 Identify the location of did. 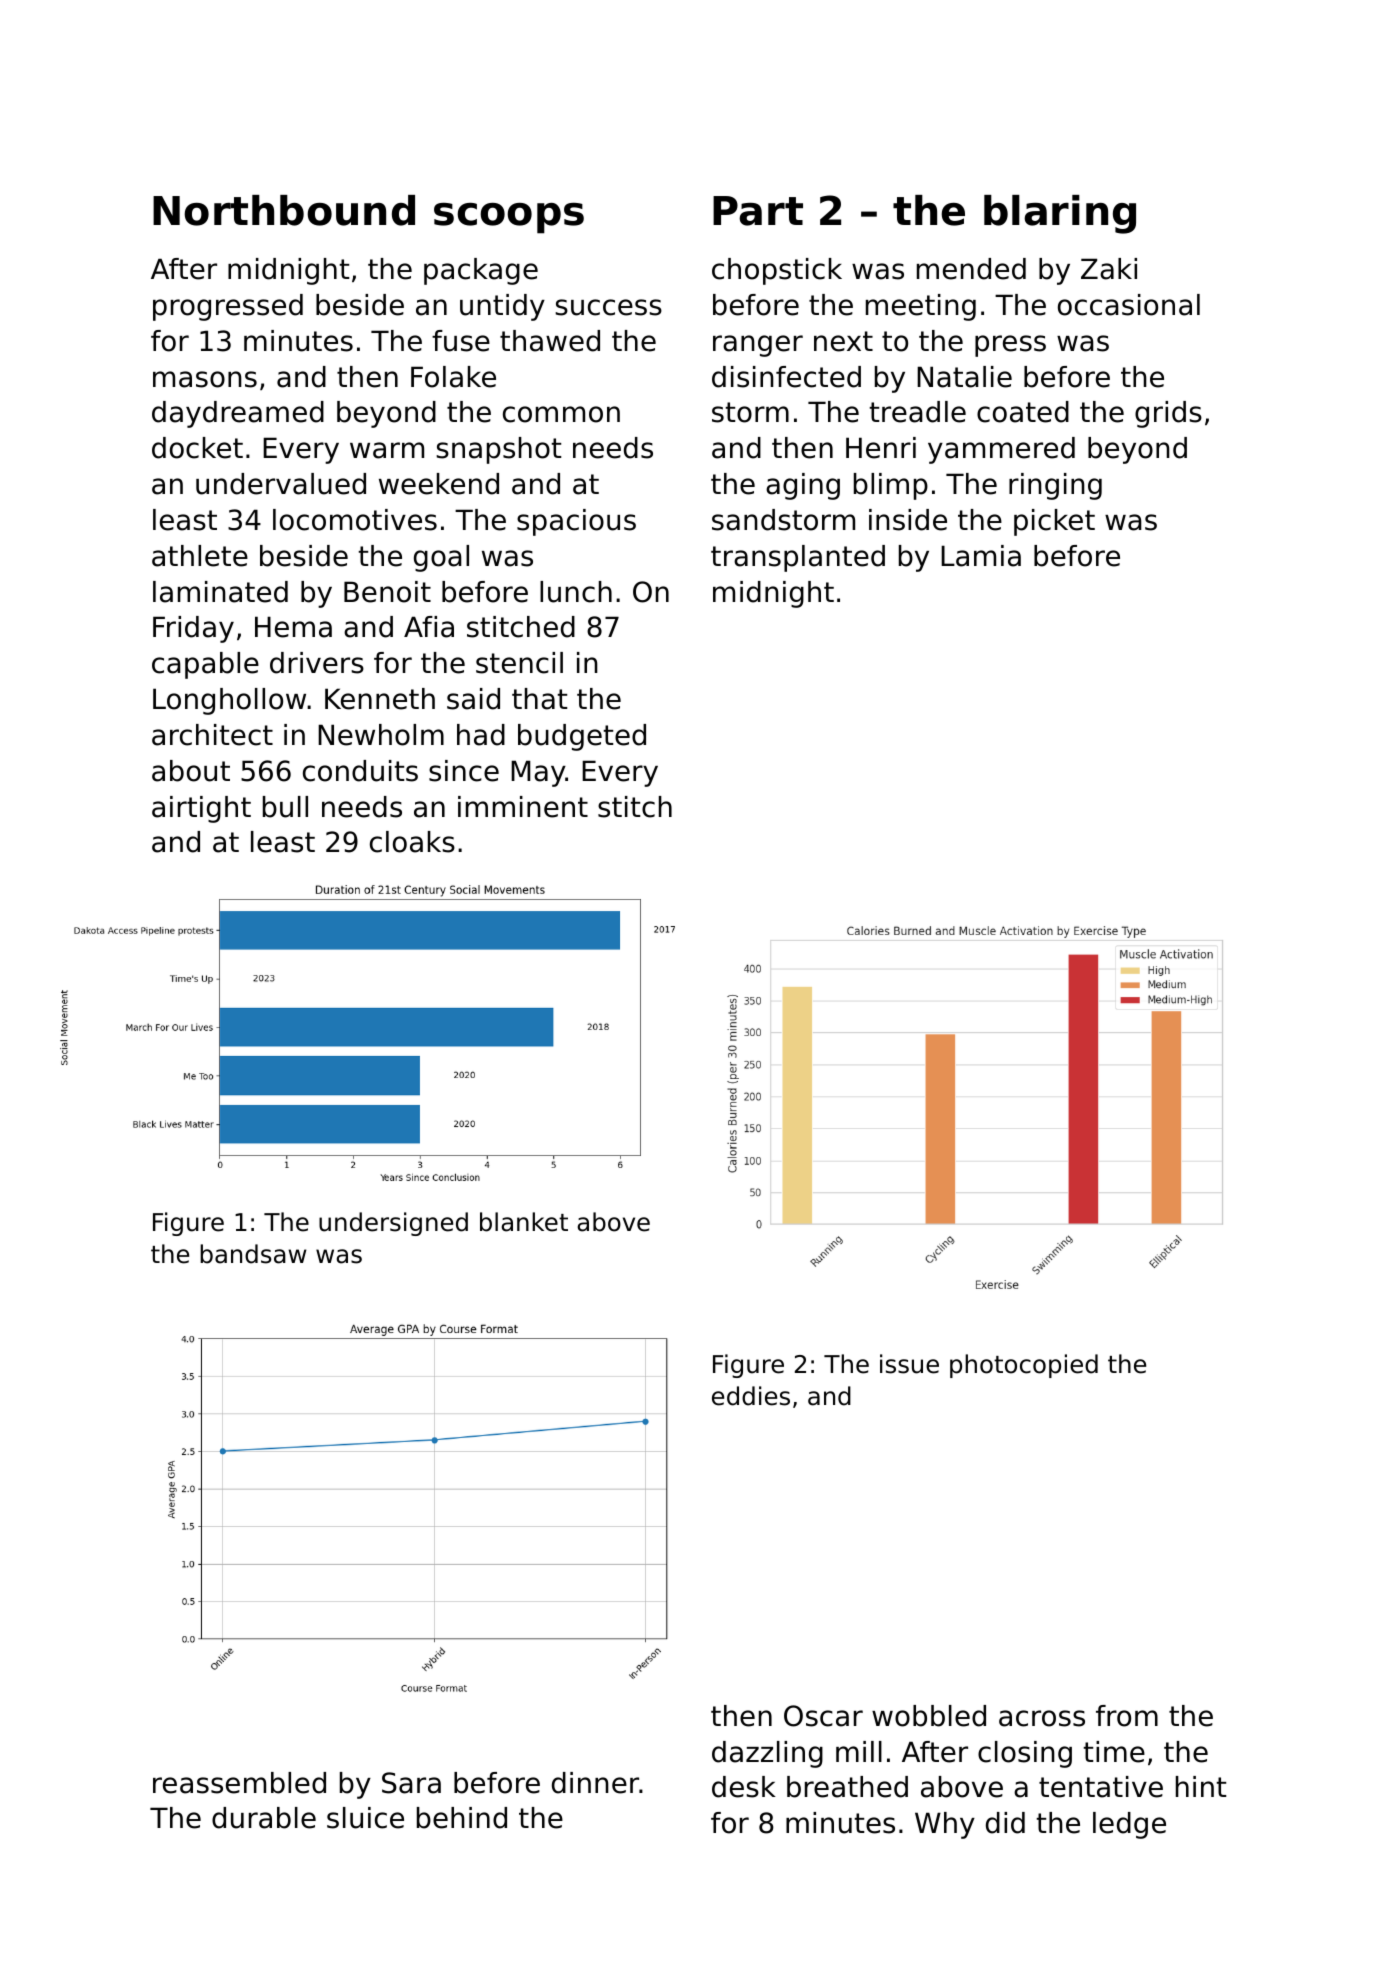
(1005, 1823).
